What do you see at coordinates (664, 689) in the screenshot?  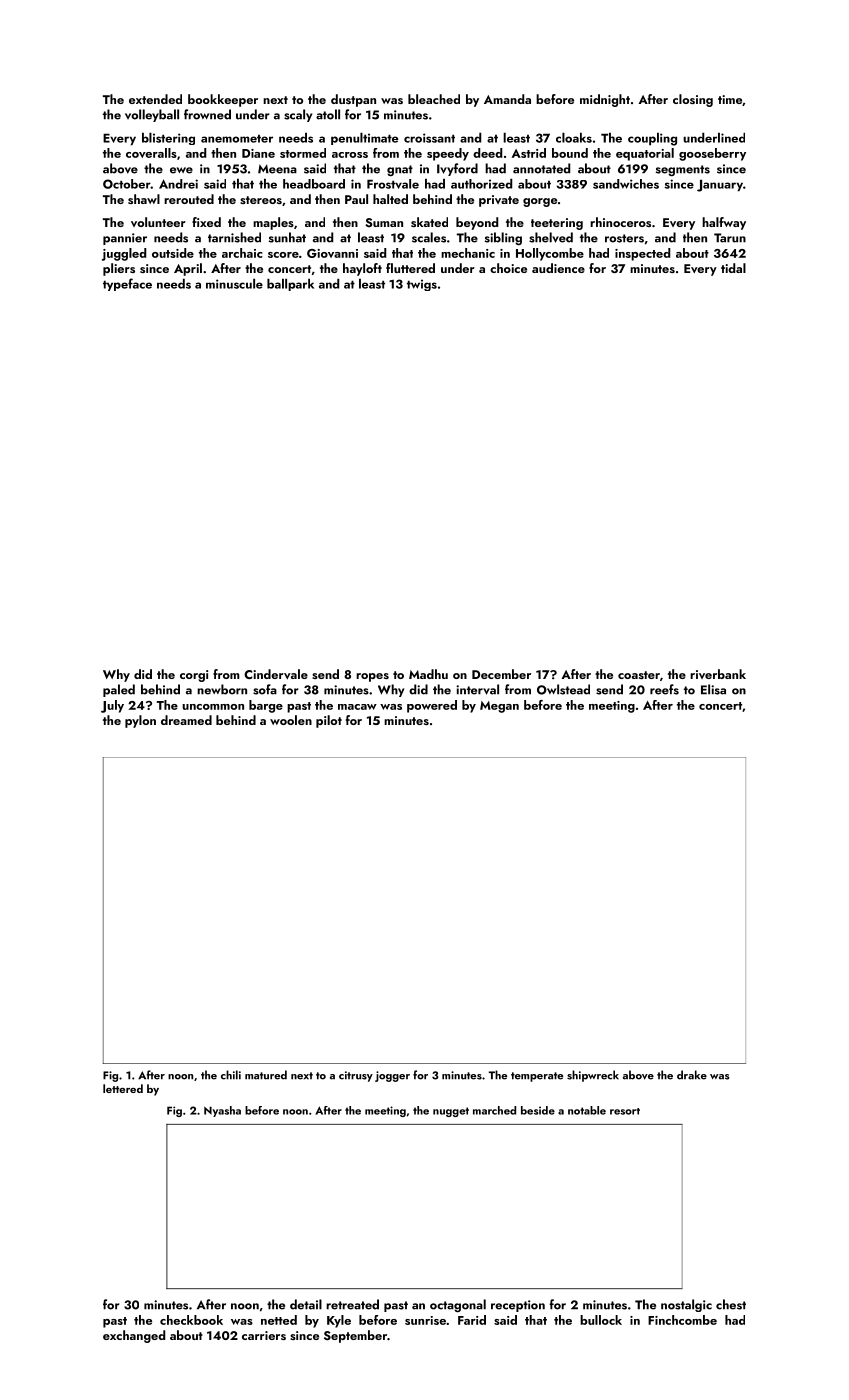 I see `reefs` at bounding box center [664, 689].
